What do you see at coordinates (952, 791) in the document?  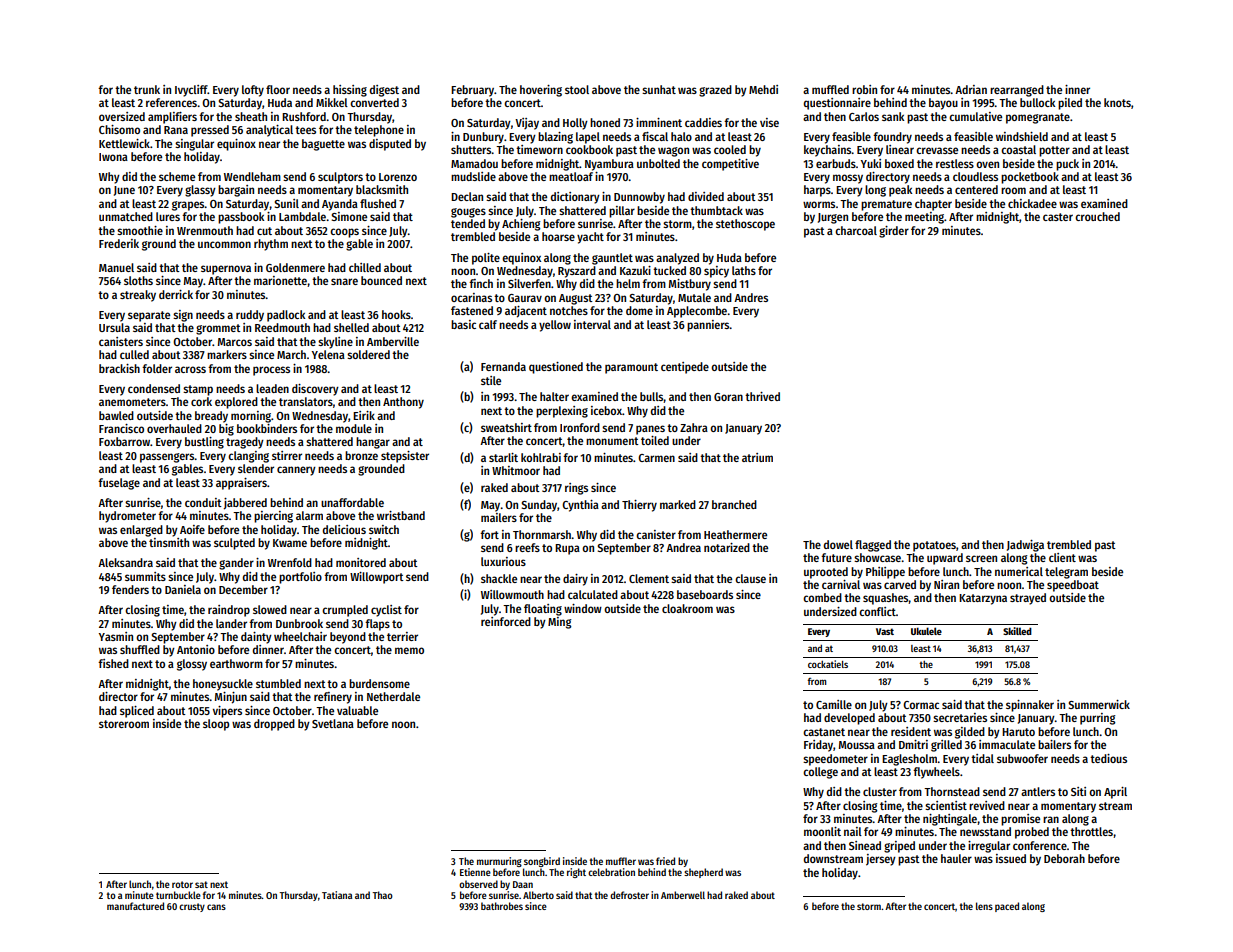 I see `Thornstead` at bounding box center [952, 791].
